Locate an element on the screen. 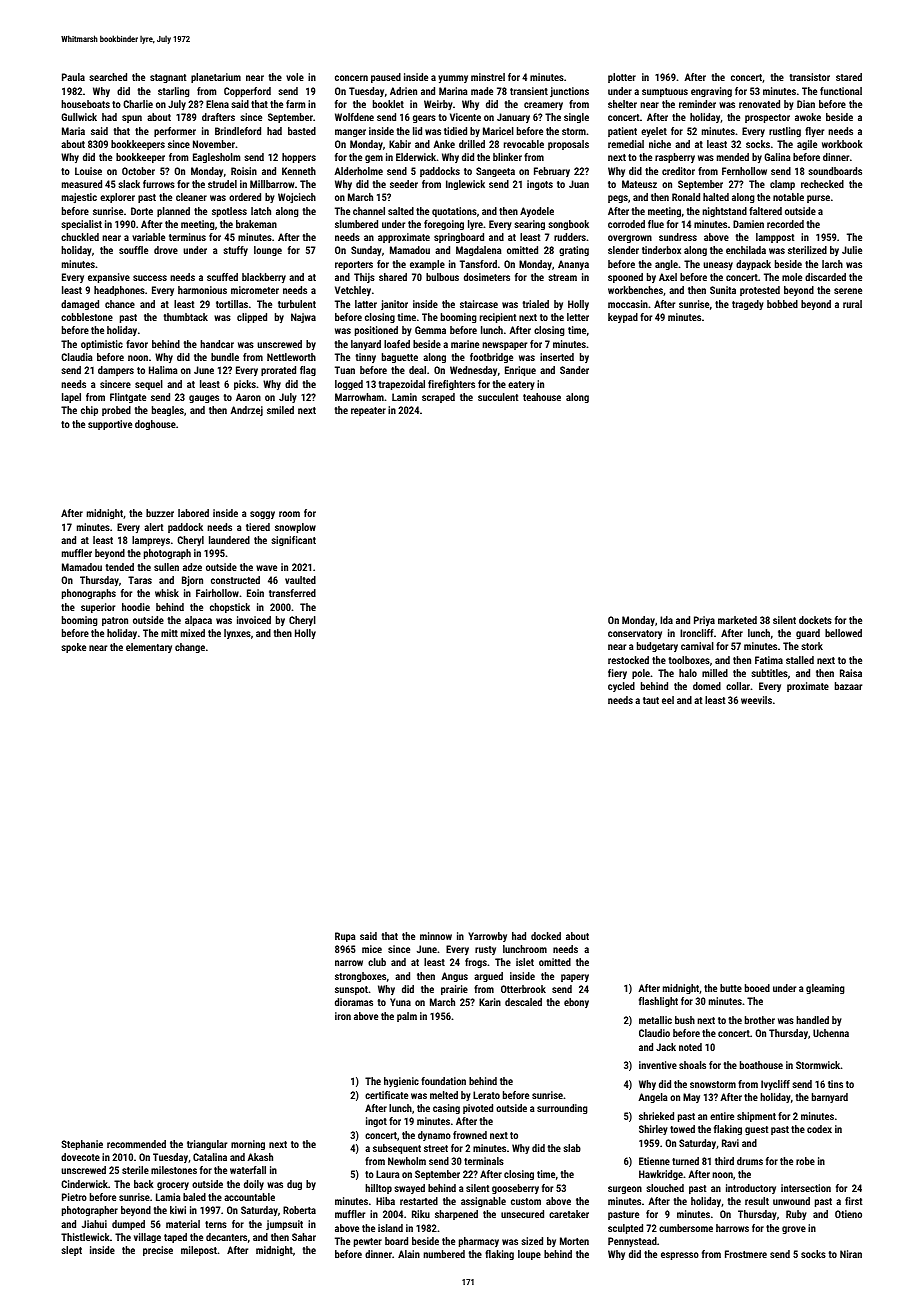  numbered is located at coordinates (444, 1254).
